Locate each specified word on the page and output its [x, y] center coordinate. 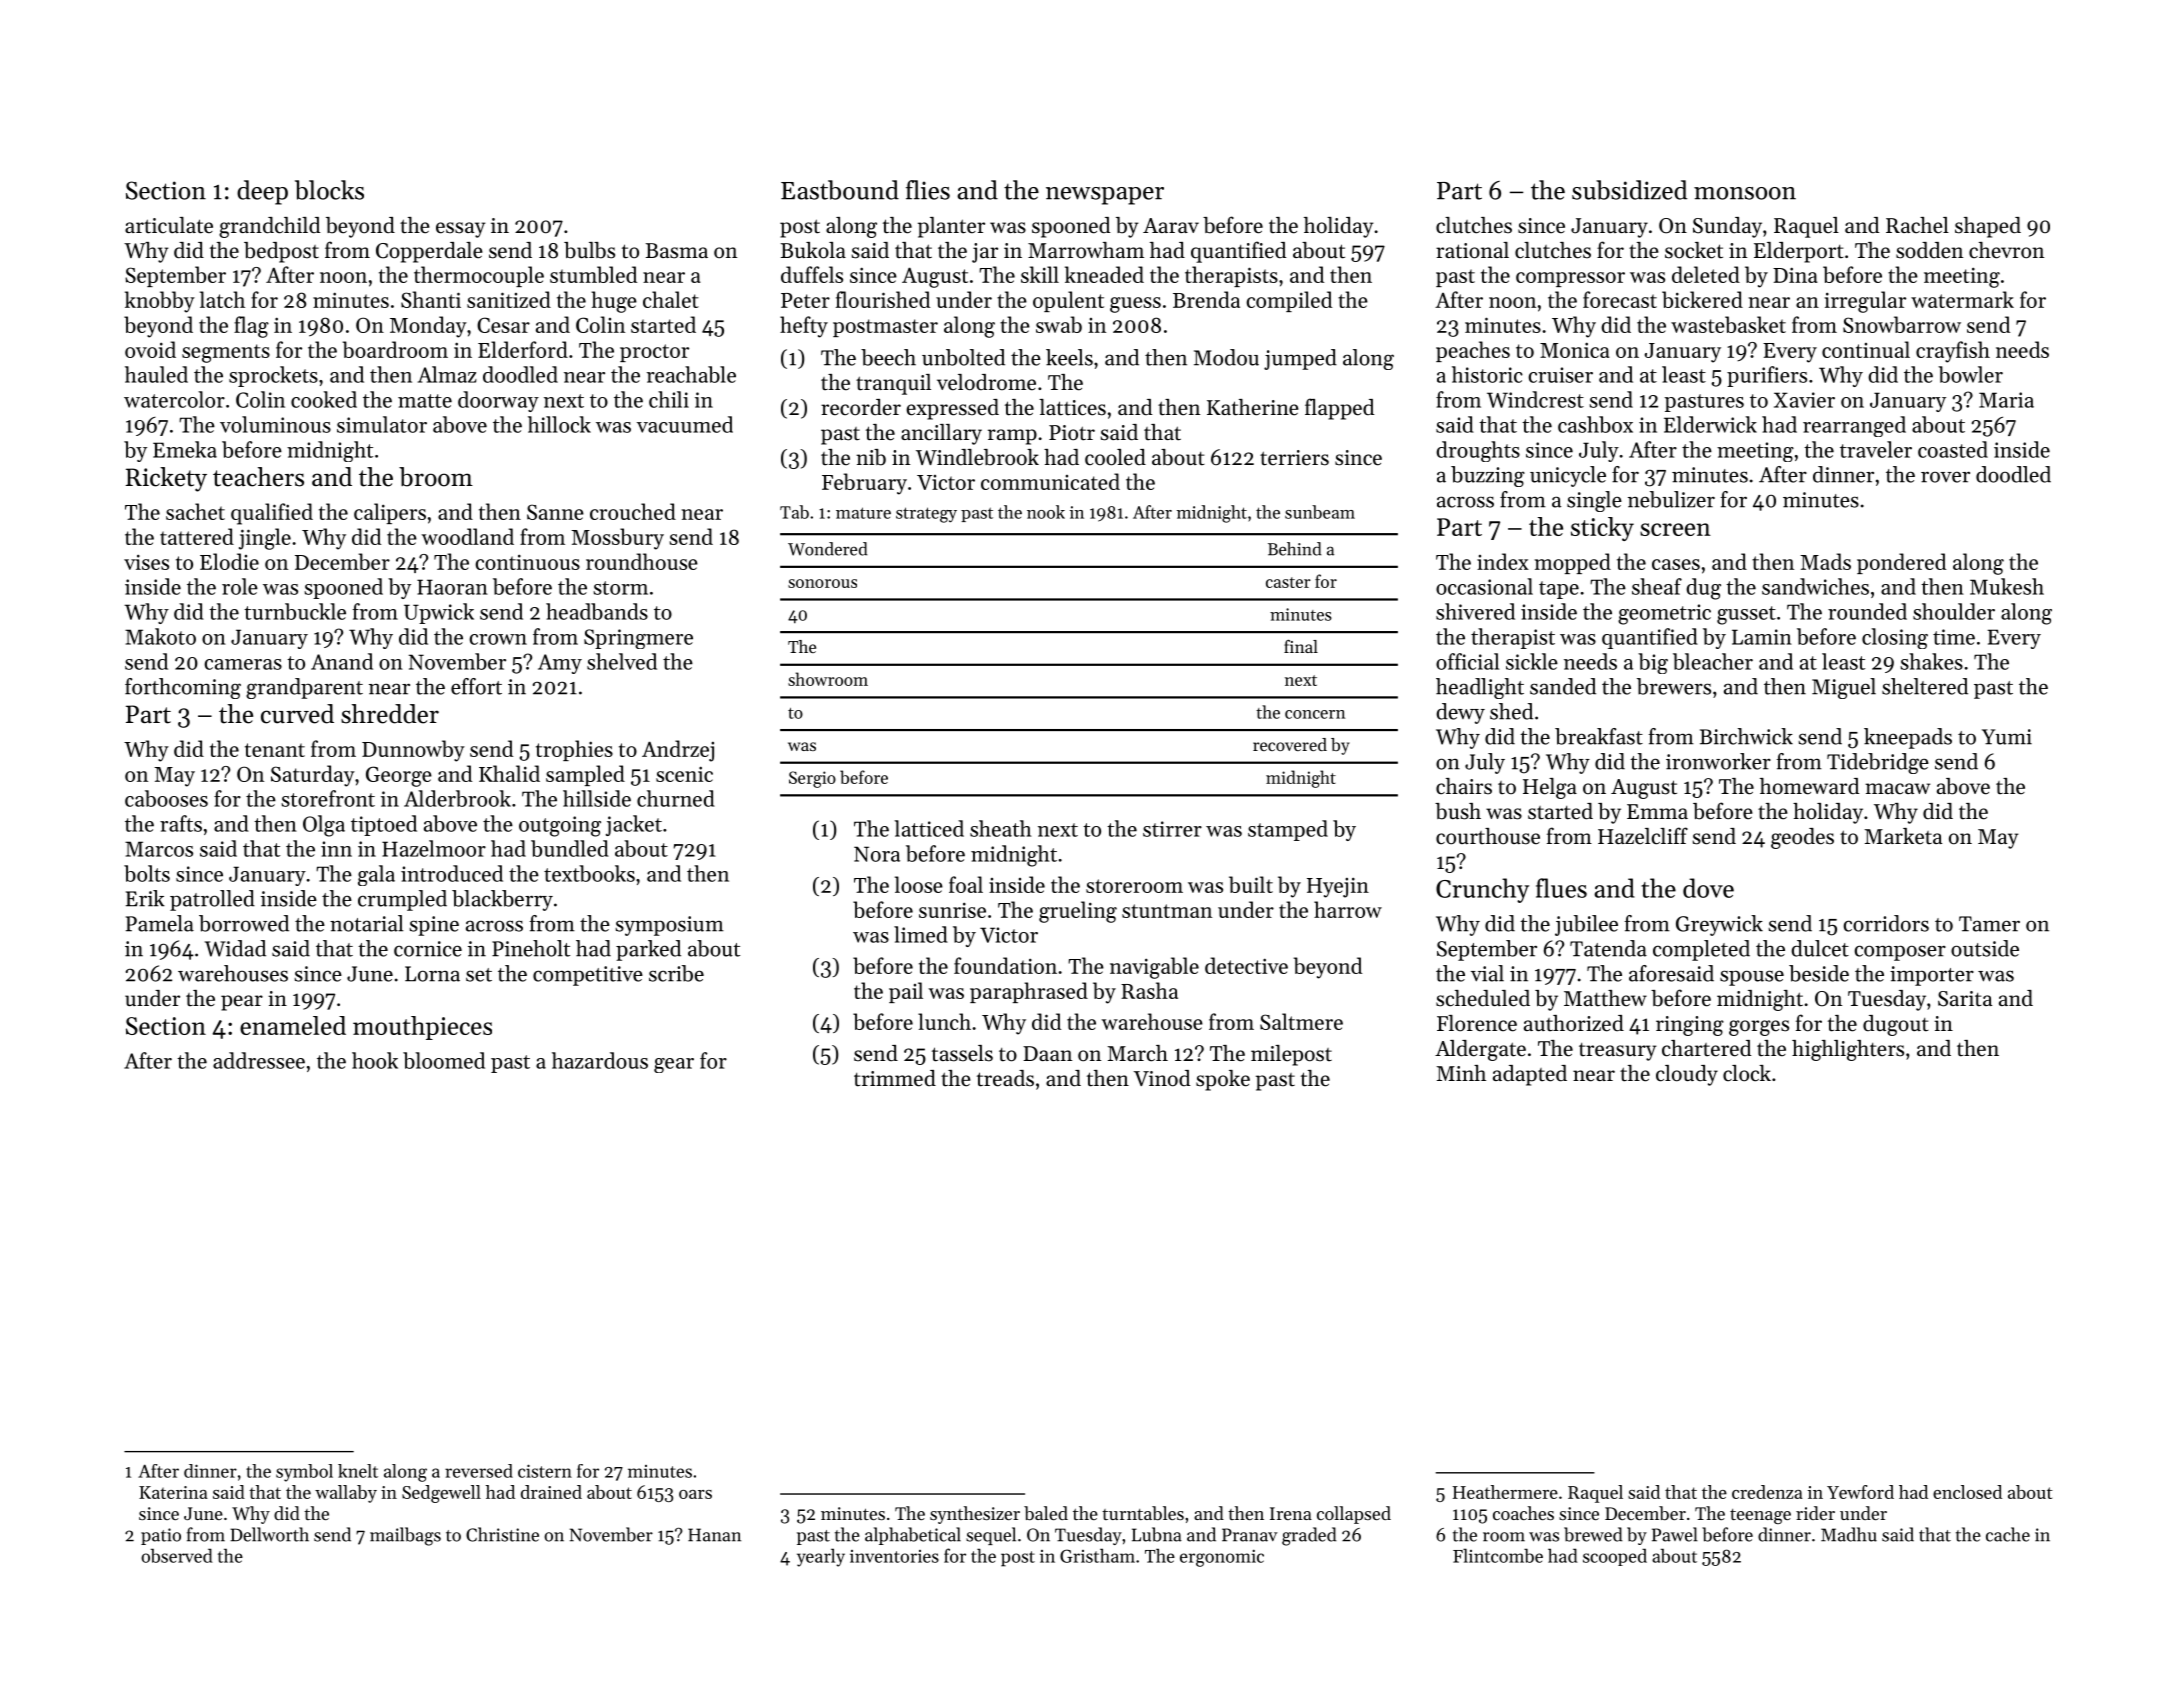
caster [1288, 582]
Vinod [1162, 1078]
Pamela [160, 923]
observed [177, 1555]
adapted [1530, 1075]
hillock [559, 424]
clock [1747, 1073]
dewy [1460, 713]
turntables [1143, 1513]
